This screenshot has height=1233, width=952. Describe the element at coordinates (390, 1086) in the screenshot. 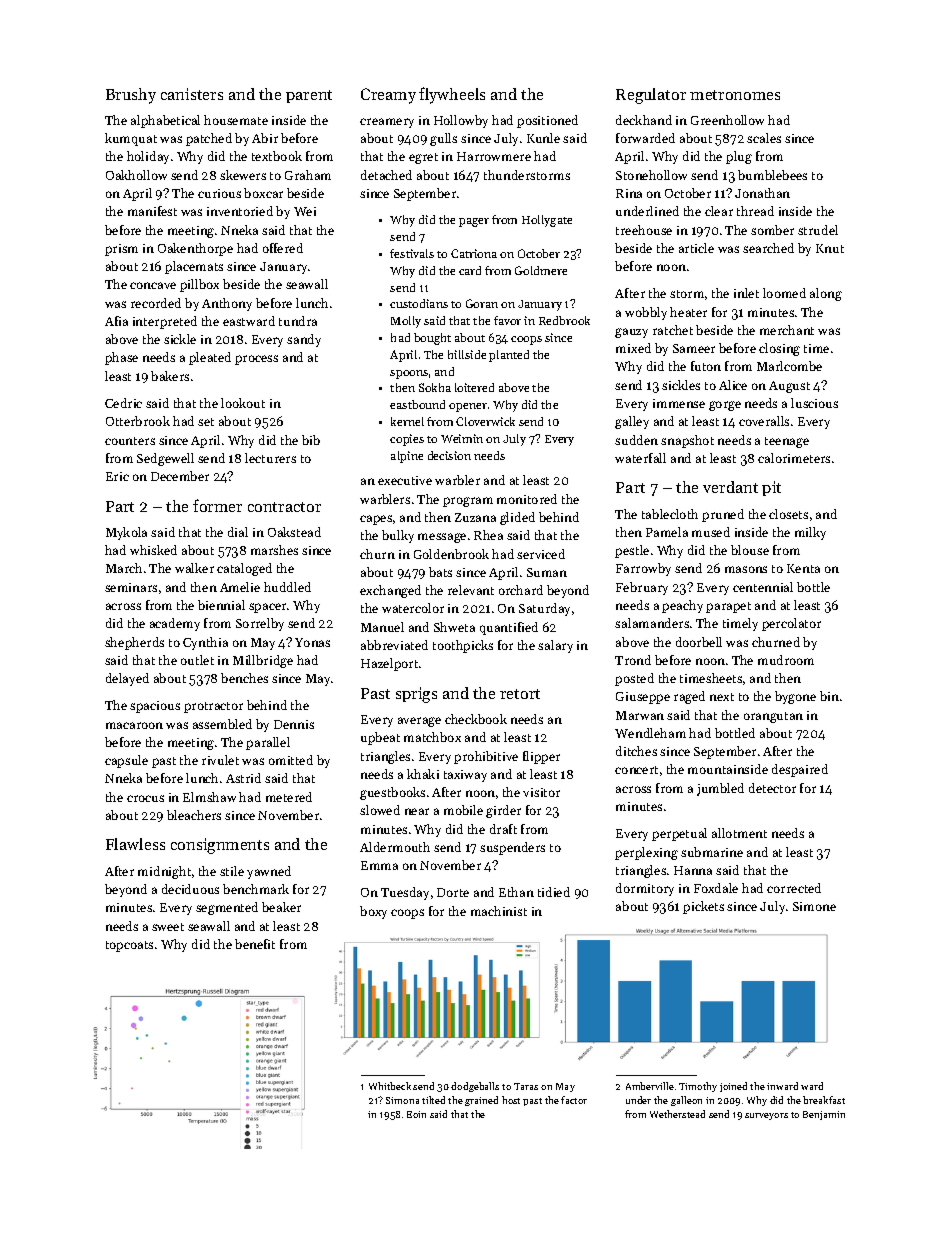

I see `Whitbeck` at that location.
